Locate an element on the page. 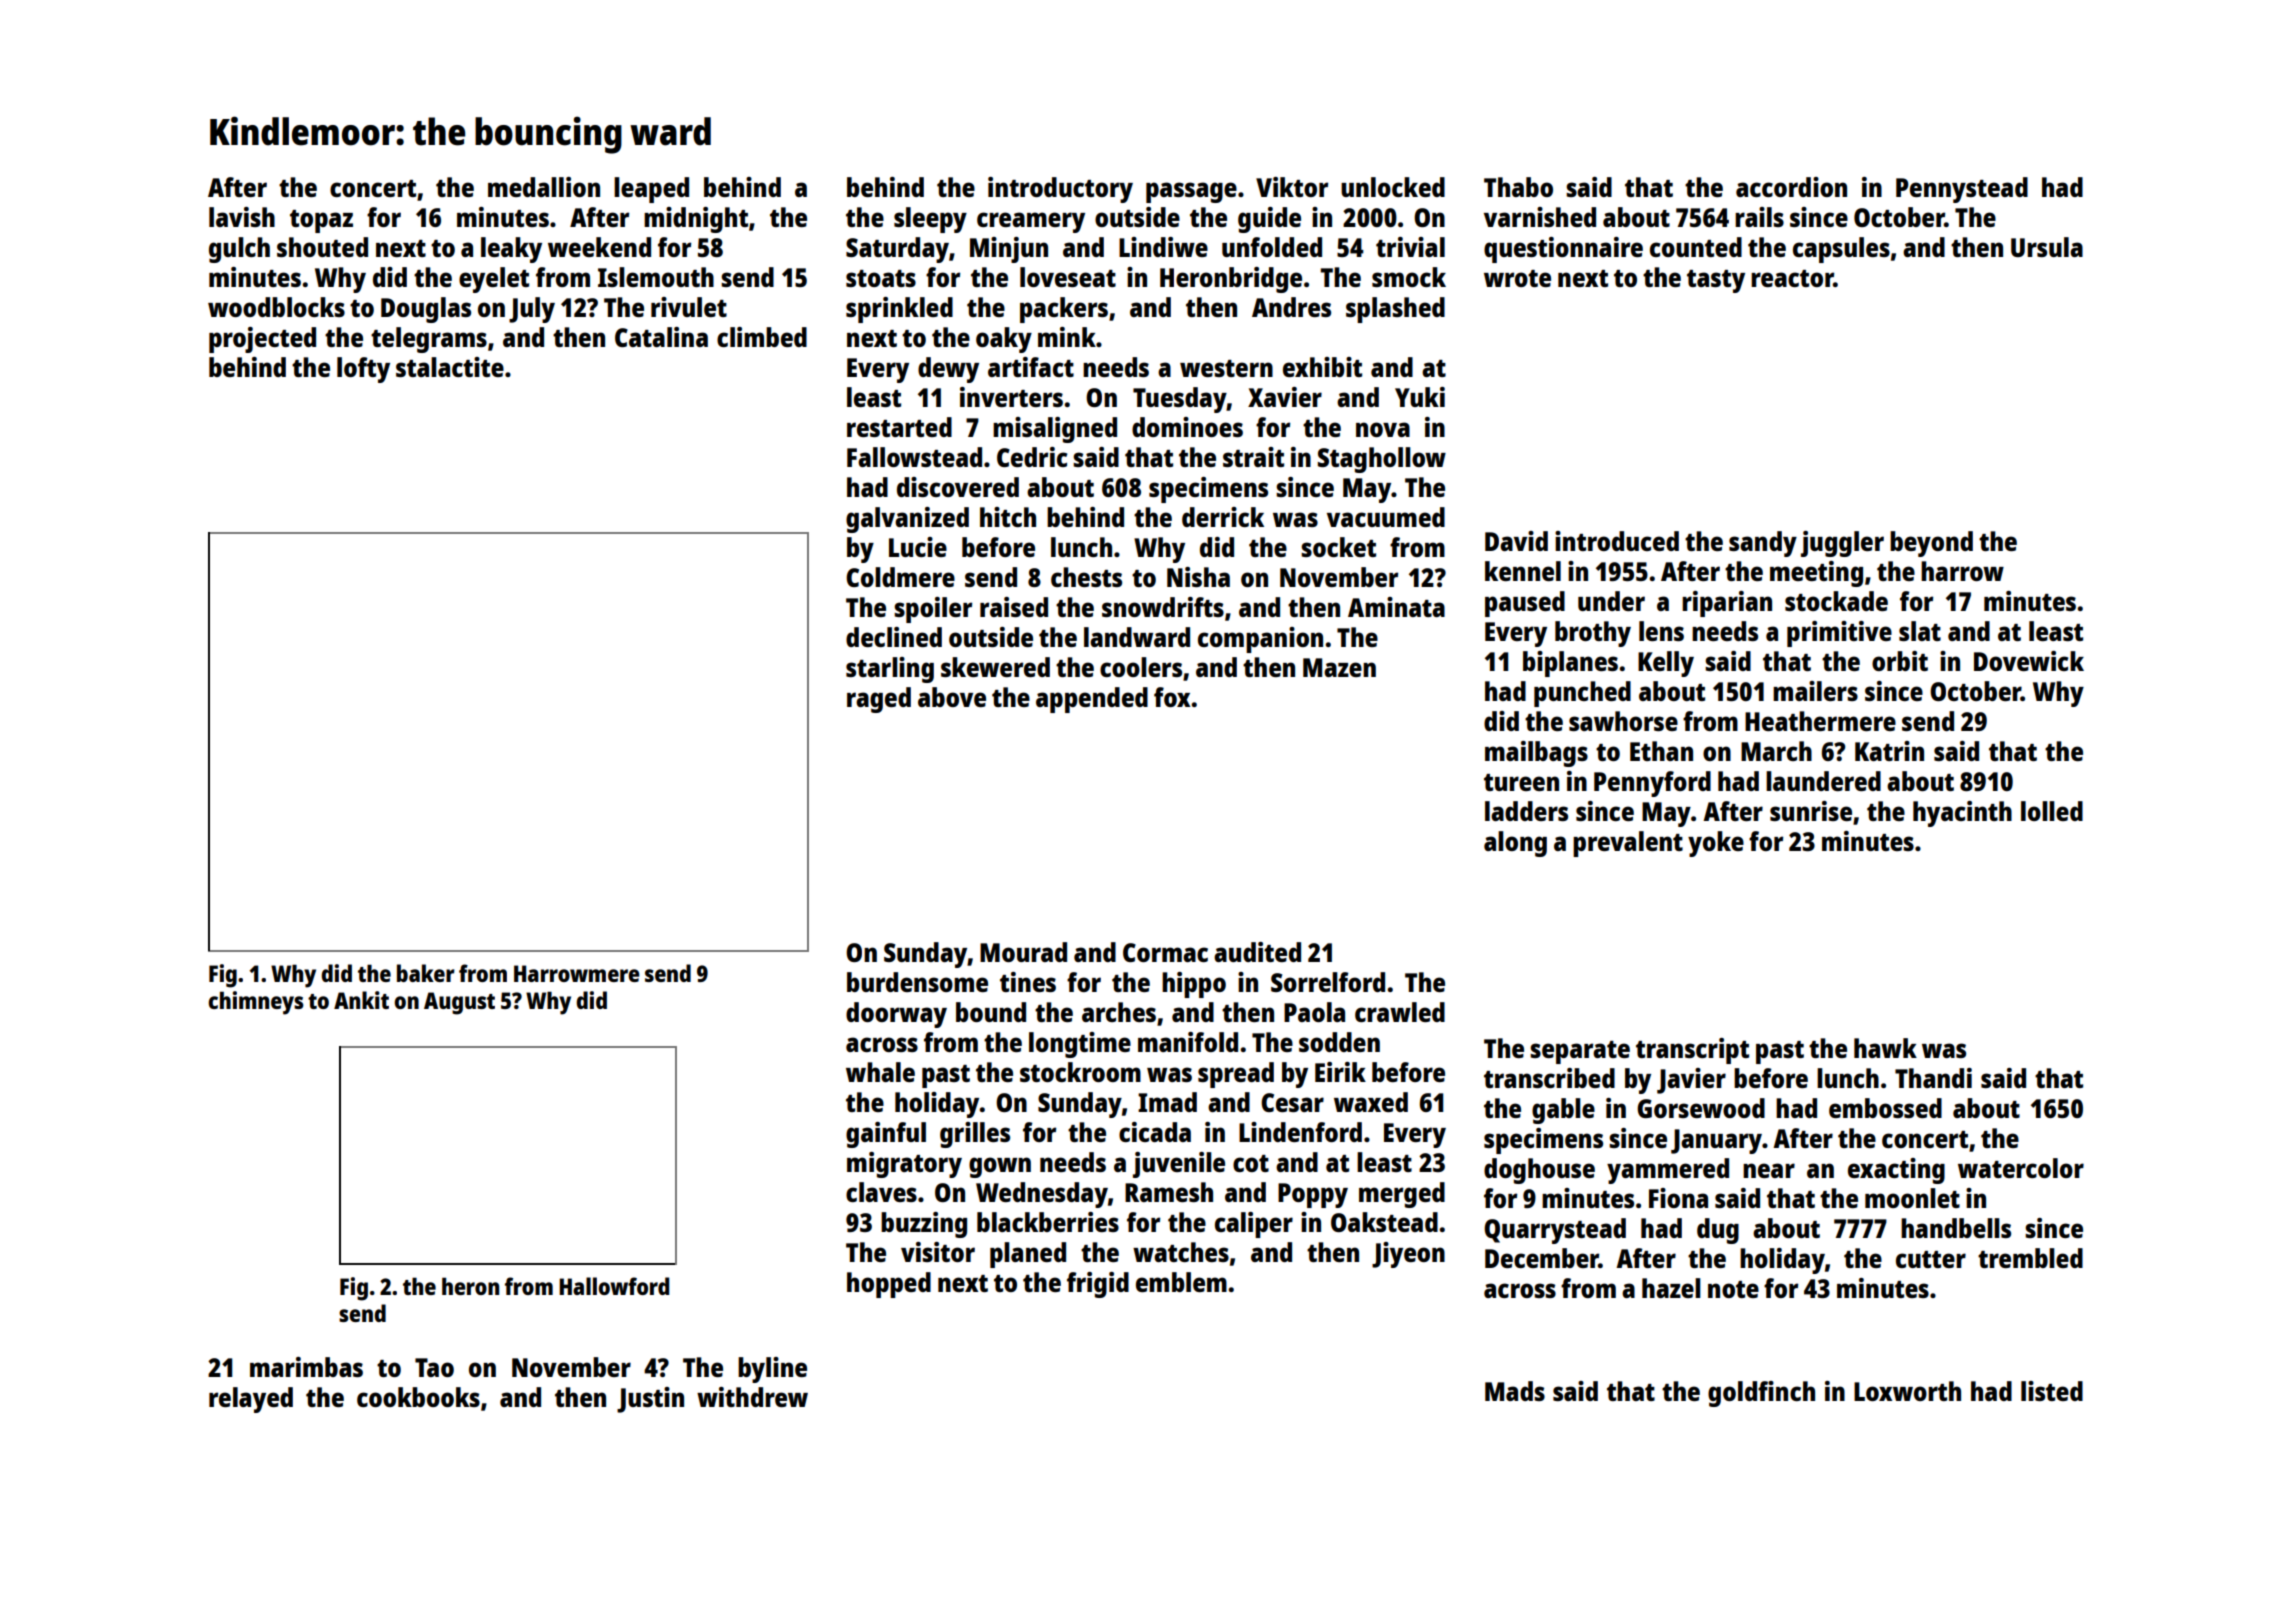 The image size is (2292, 1620). beyond is located at coordinates (1931, 544).
